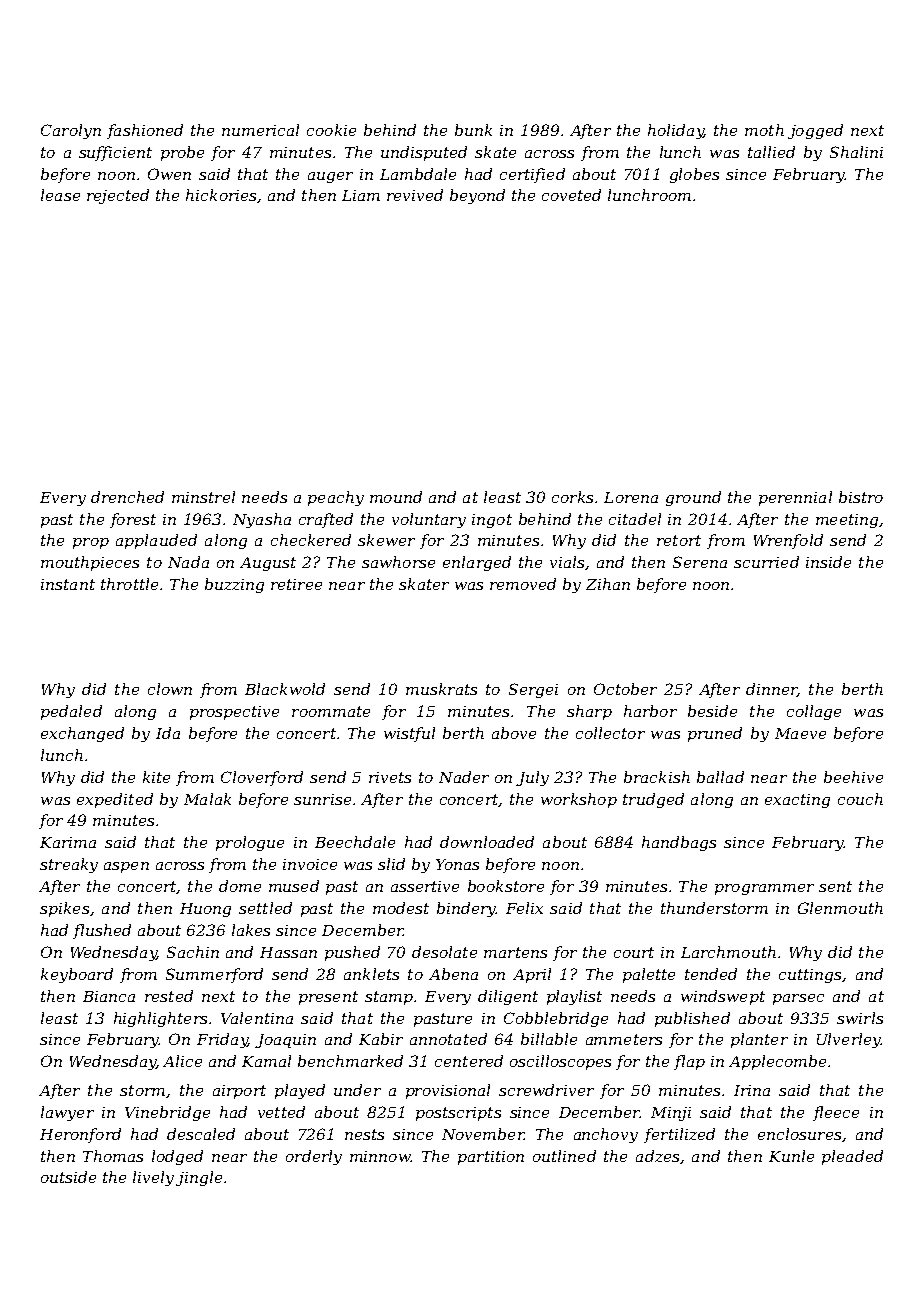 This screenshot has height=1308, width=924. I want to click on drenched, so click(127, 497).
